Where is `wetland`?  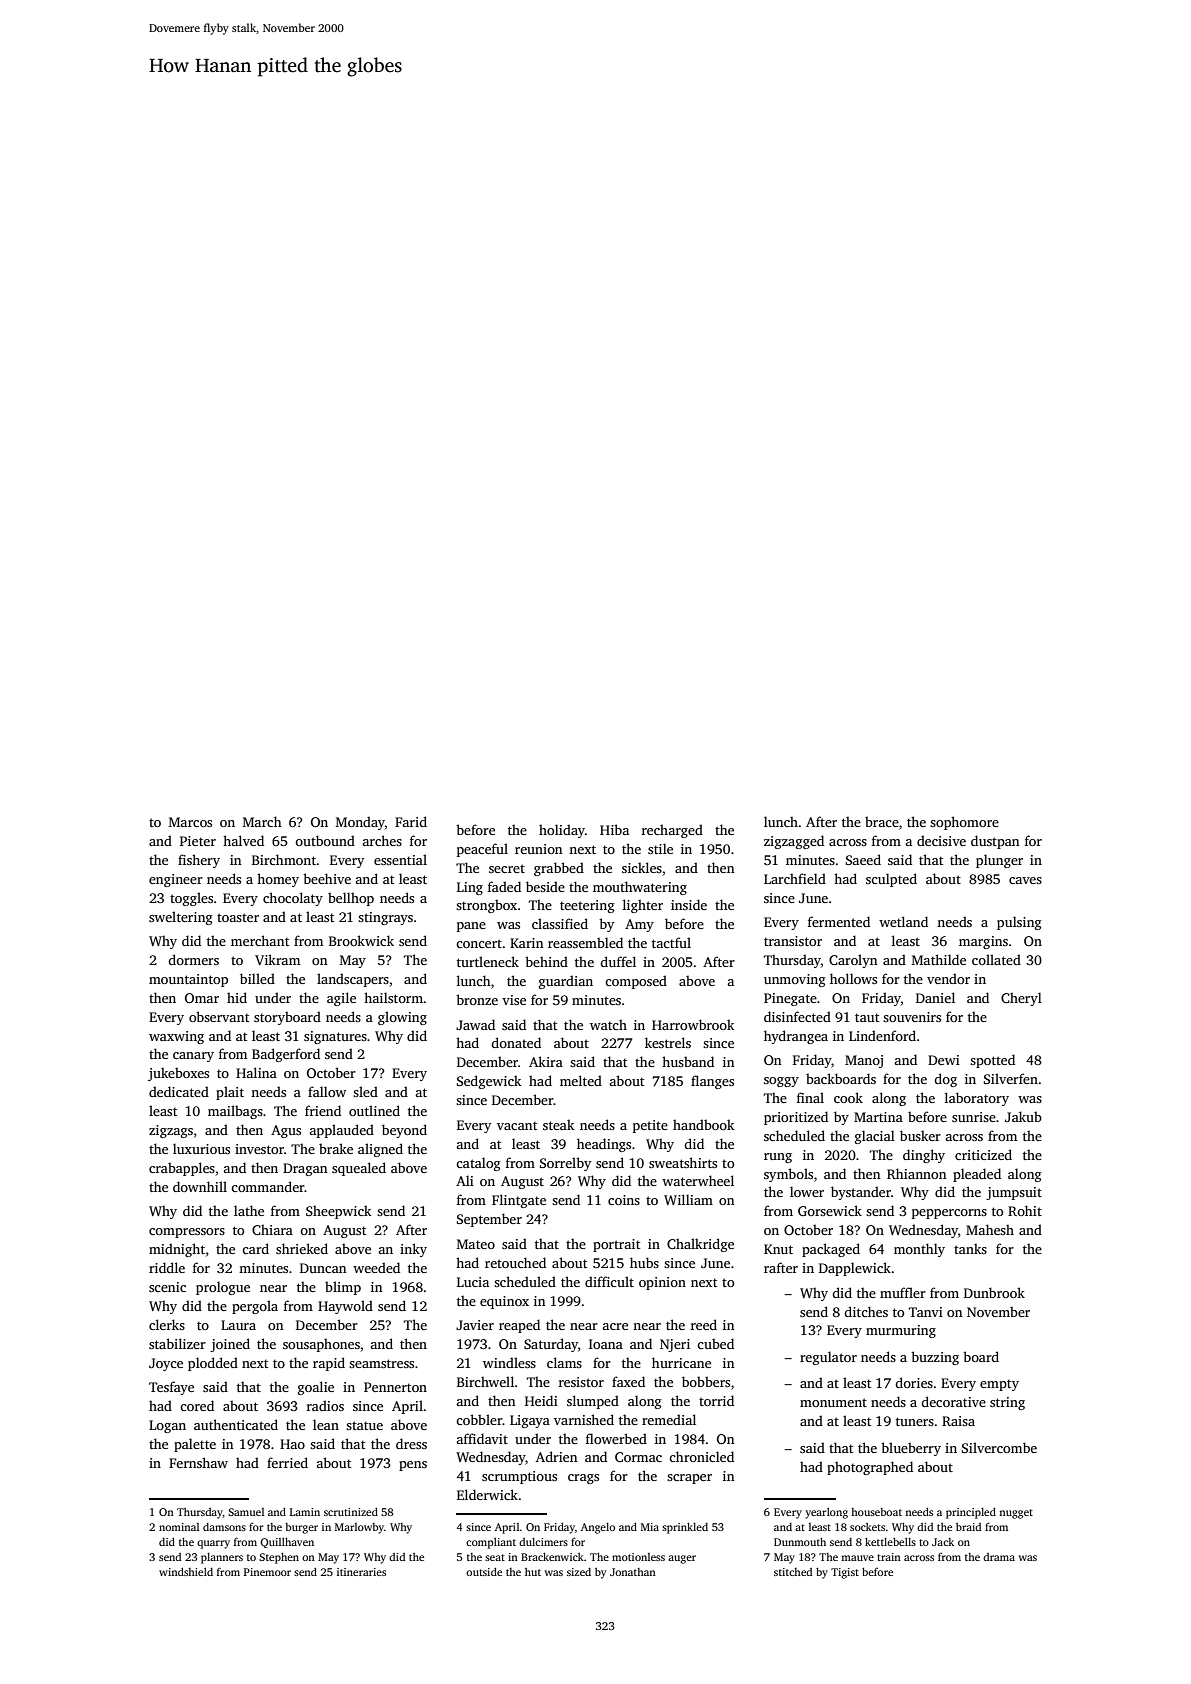
wetland is located at coordinates (903, 921).
